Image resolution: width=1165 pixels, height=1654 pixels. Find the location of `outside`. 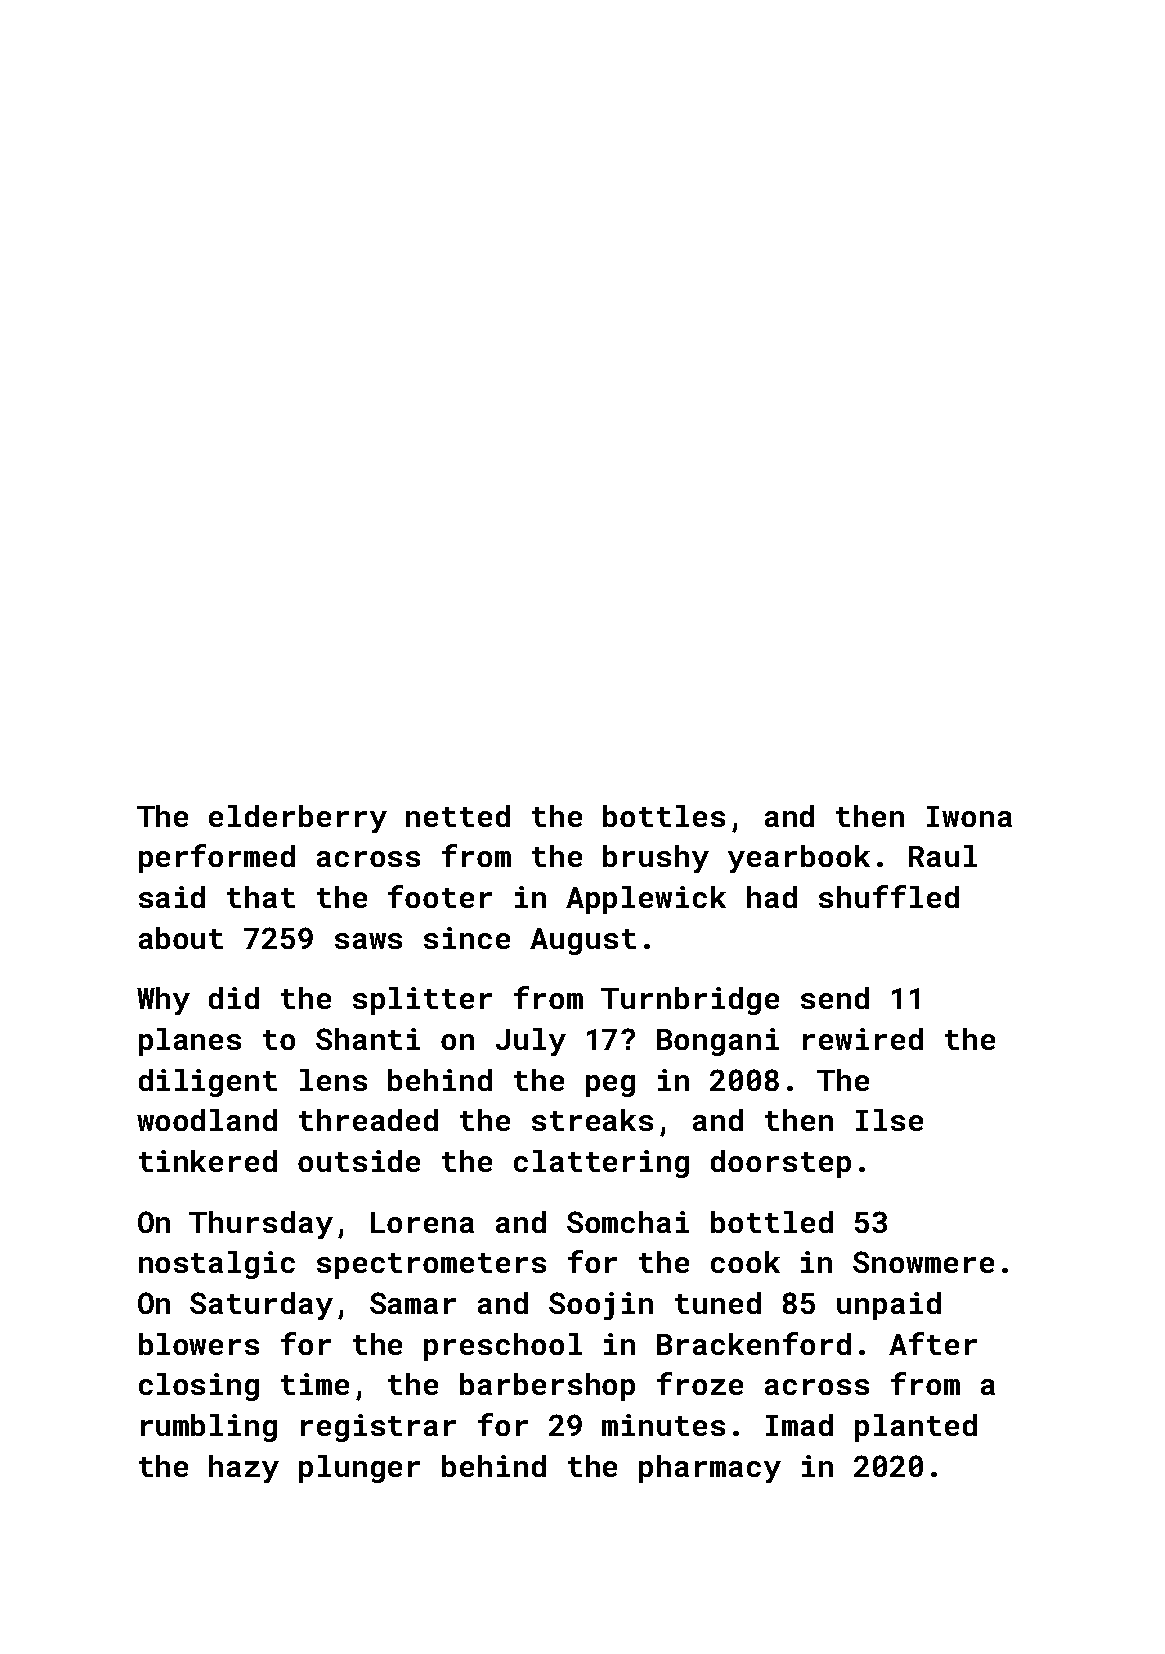

outside is located at coordinates (359, 1161).
